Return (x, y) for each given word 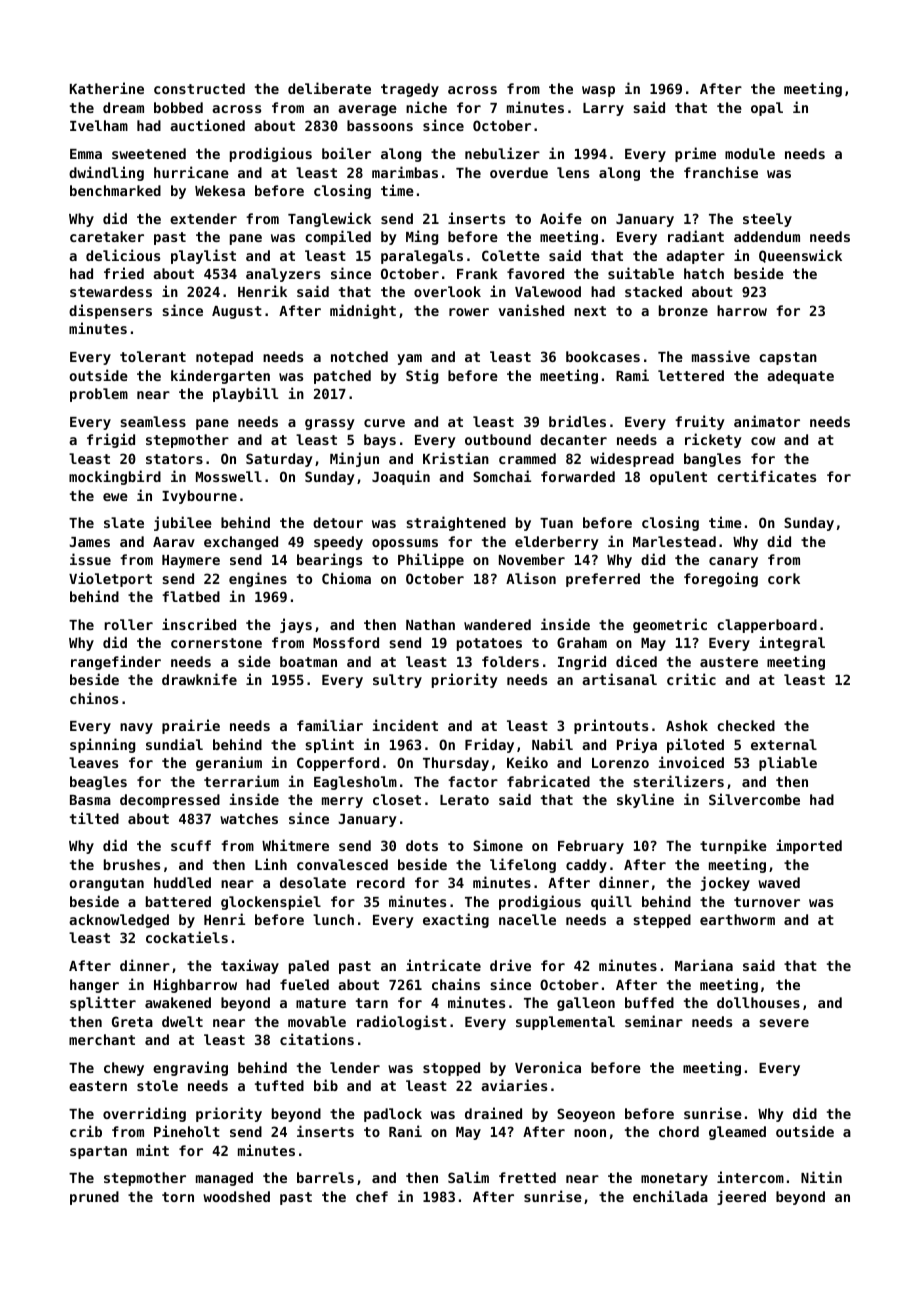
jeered (741, 1197)
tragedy (410, 90)
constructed (199, 88)
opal (767, 109)
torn (178, 1197)
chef (372, 1196)
